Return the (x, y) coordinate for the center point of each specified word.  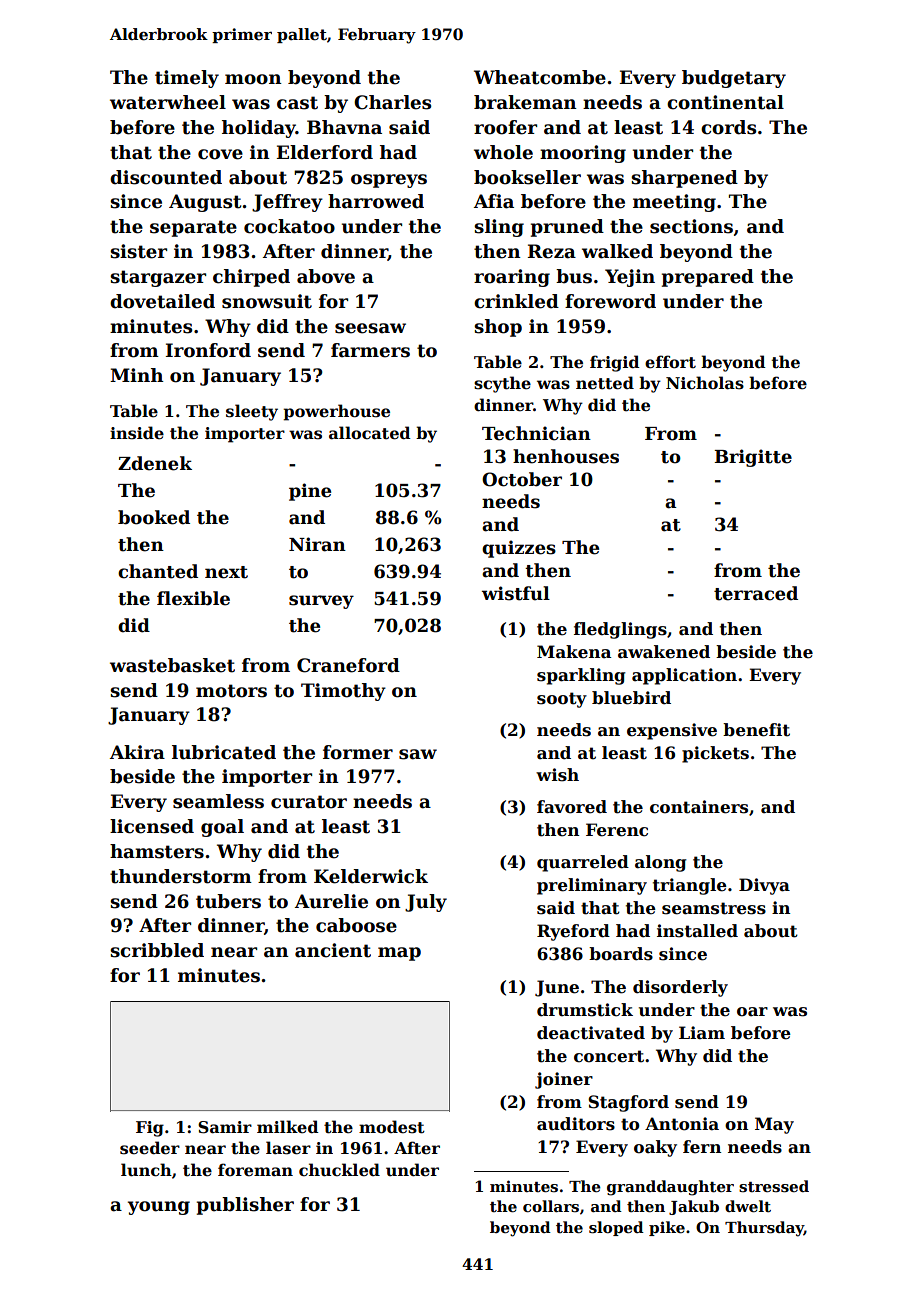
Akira (137, 752)
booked (154, 517)
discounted (166, 177)
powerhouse (336, 412)
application (684, 676)
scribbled (157, 950)
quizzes (519, 549)
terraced (756, 593)
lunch (146, 1170)
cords (728, 127)
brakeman (525, 102)
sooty (562, 700)
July (426, 903)
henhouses (566, 456)
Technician (536, 433)
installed (697, 931)
